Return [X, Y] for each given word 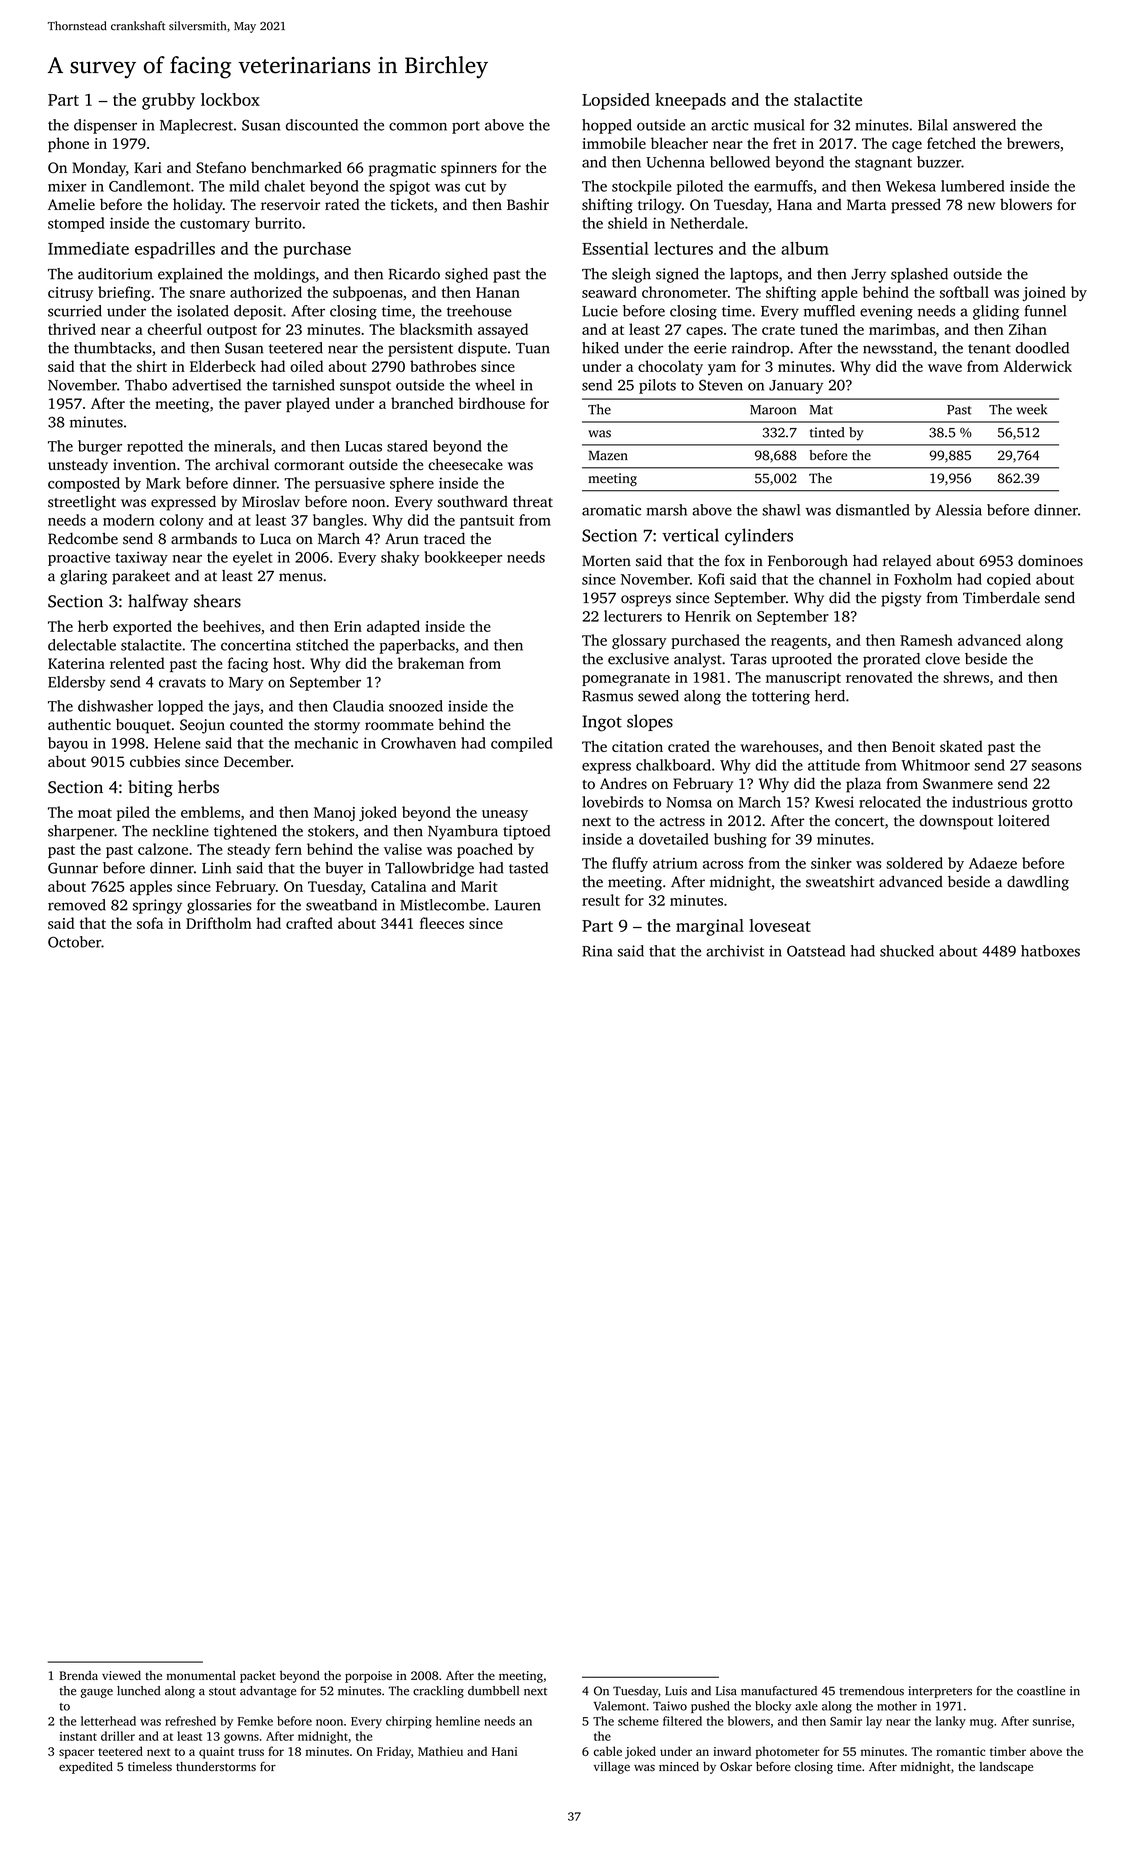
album [805, 248]
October [74, 942]
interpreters [940, 1692]
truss [251, 1752]
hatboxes [1050, 951]
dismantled [873, 510]
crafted [309, 923]
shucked [907, 951]
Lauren [518, 905]
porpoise [368, 1677]
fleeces [442, 923]
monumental [201, 1675]
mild [244, 186]
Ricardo [414, 274]
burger [100, 447]
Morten [606, 561]
